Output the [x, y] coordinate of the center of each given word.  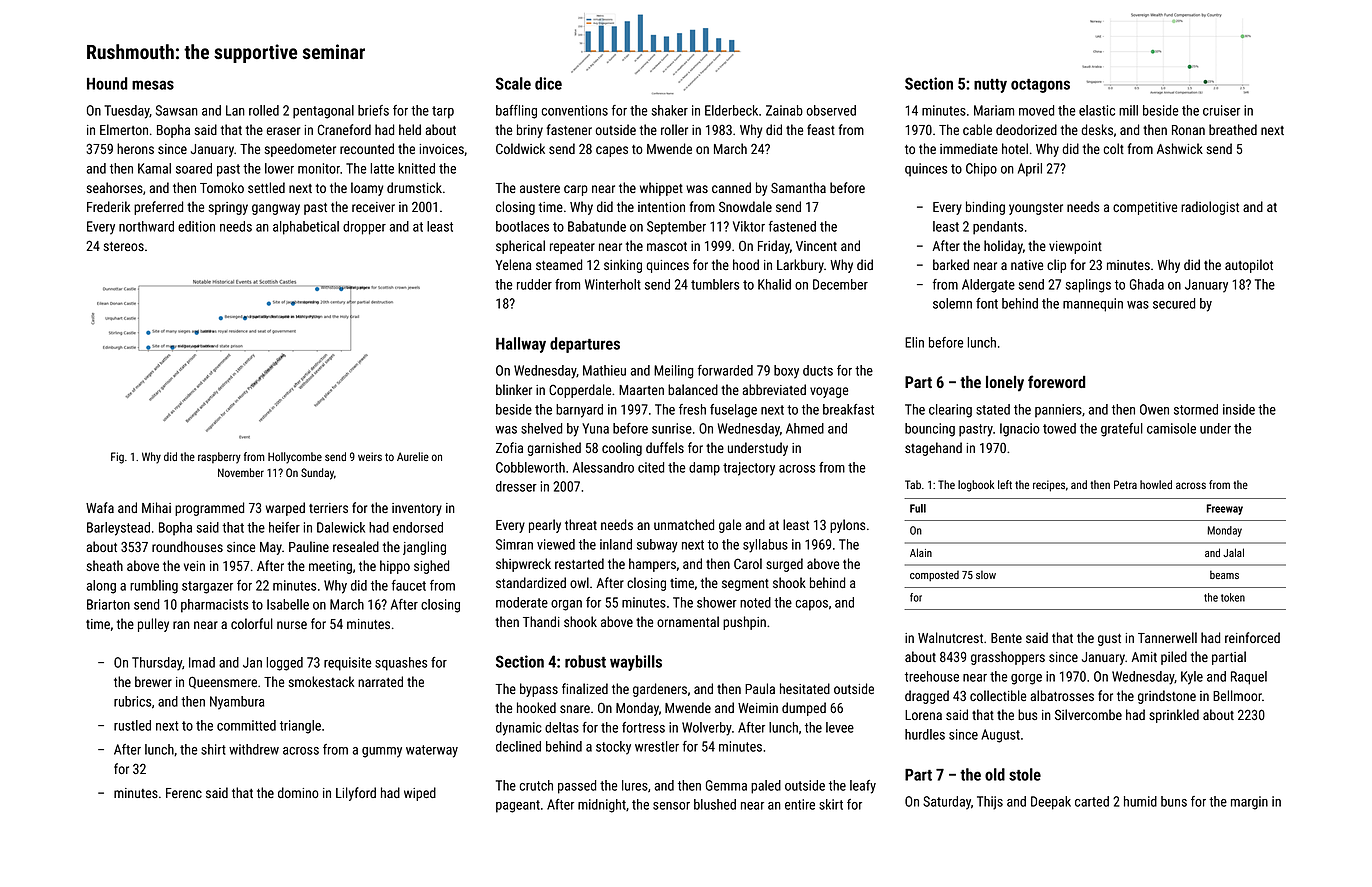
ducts [818, 370]
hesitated [805, 688]
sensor [671, 806]
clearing [950, 411]
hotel [1015, 148]
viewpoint [1075, 247]
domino [298, 792]
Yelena [513, 264]
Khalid [774, 284]
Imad [202, 662]
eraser [283, 131]
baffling [516, 112]
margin [1249, 803]
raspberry [219, 458]
